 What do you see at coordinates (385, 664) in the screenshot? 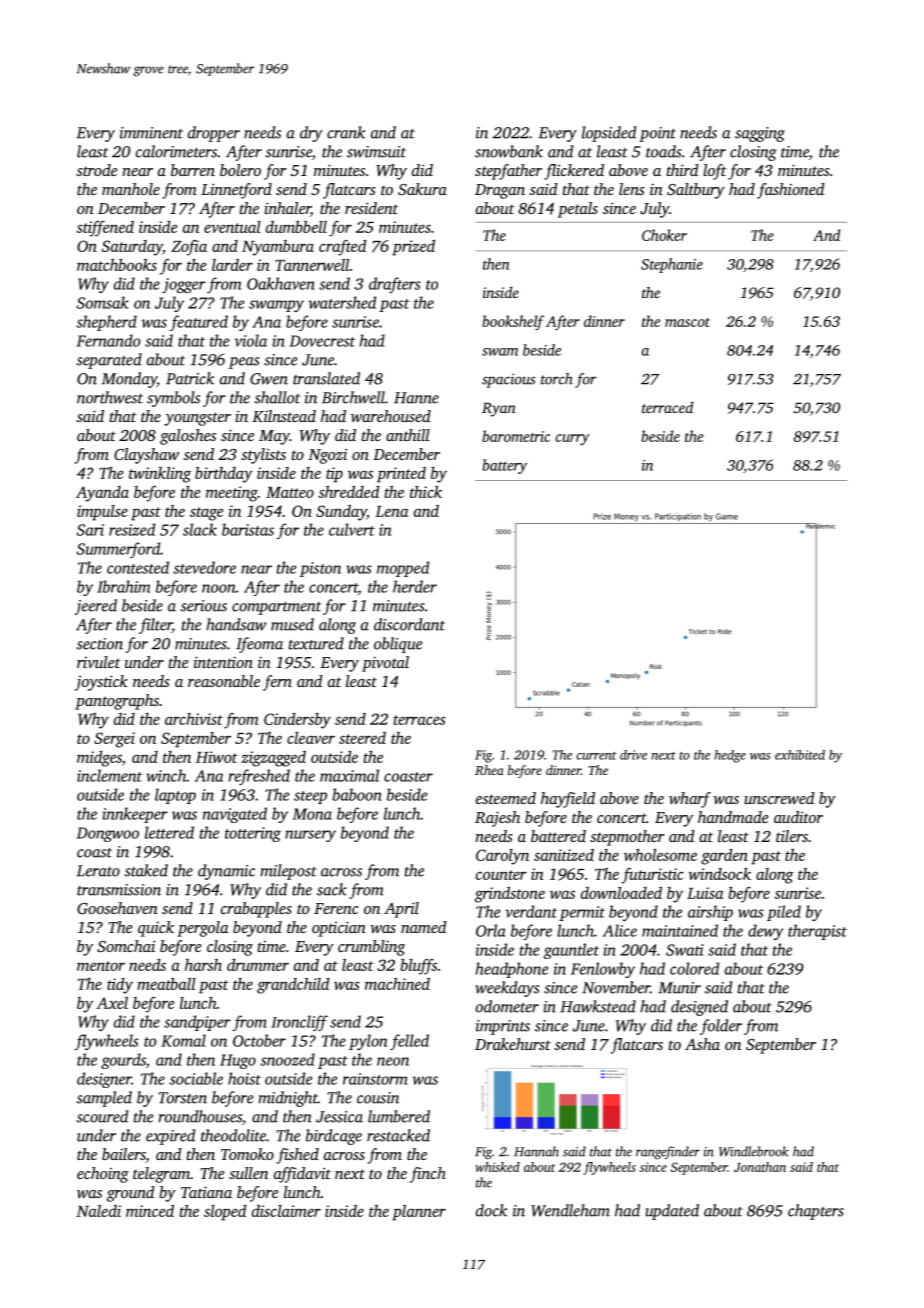
I see `pivotal` at bounding box center [385, 664].
